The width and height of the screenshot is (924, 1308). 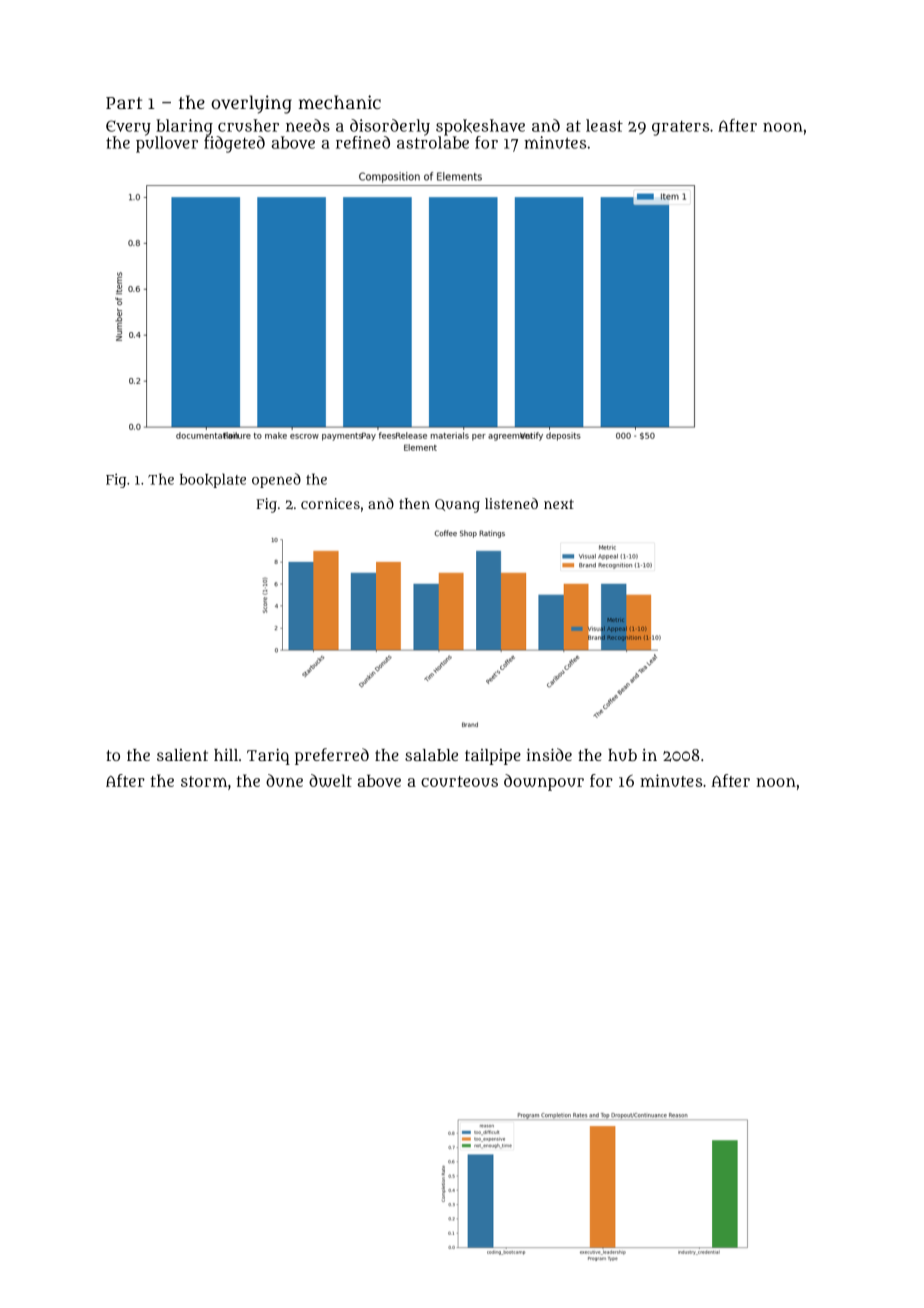 I want to click on spokeshave, so click(x=480, y=127).
